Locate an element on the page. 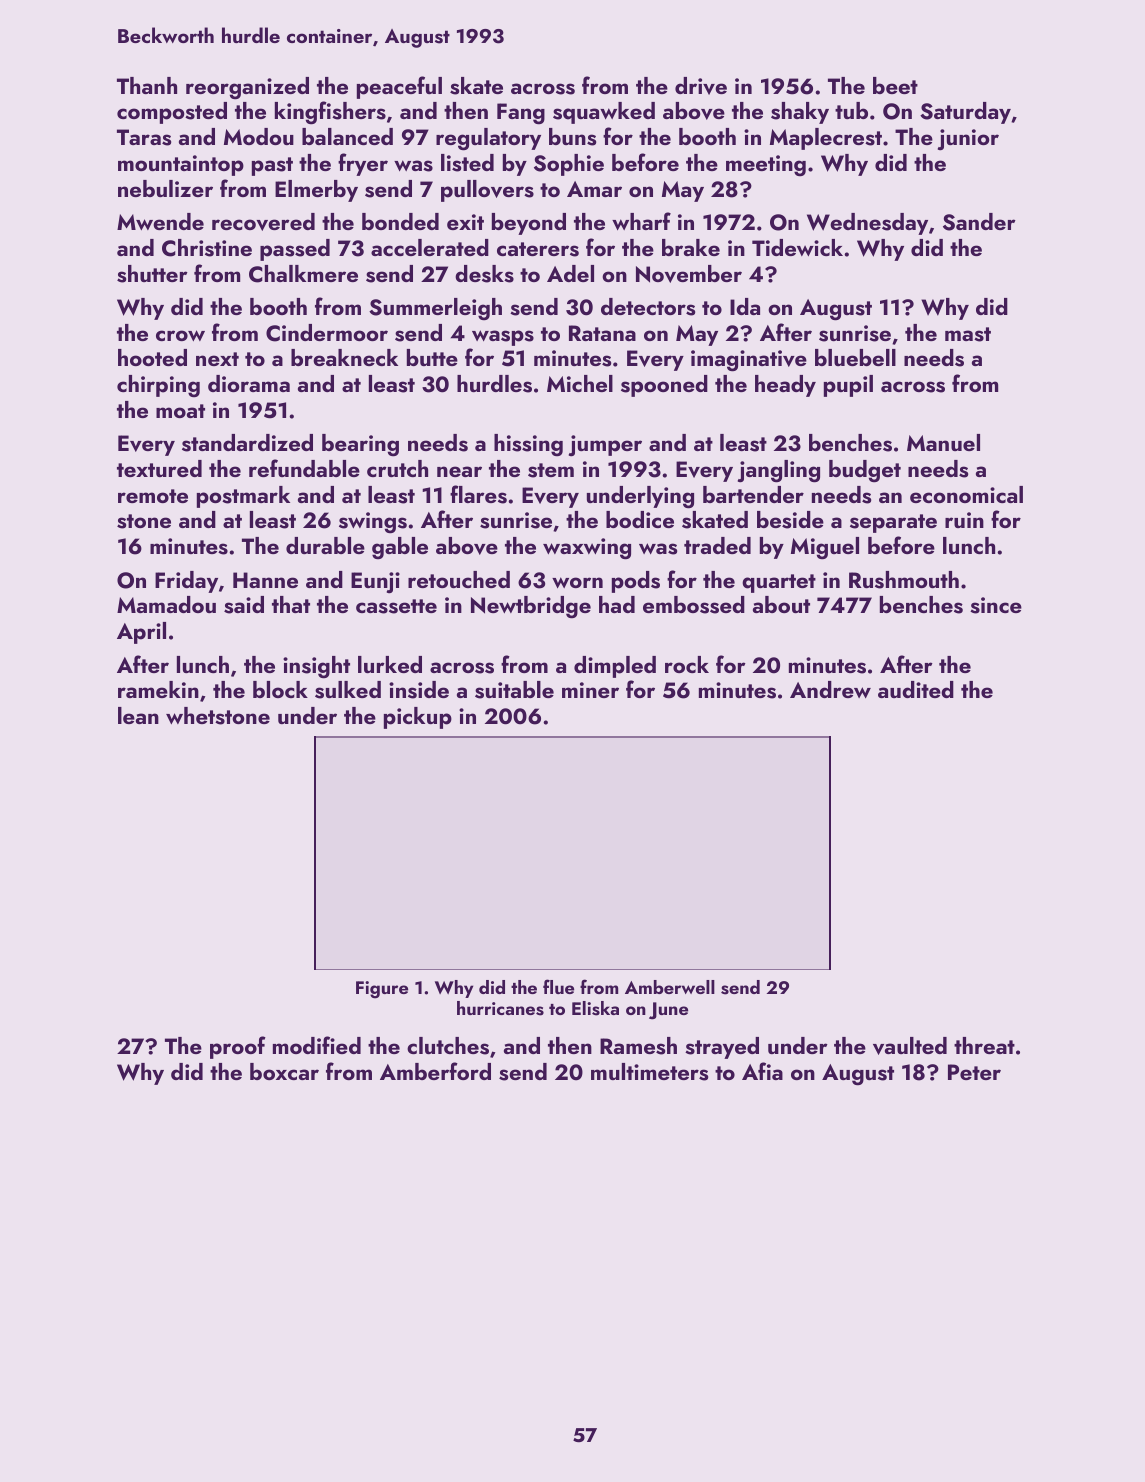  Amberwell is located at coordinates (670, 987).
